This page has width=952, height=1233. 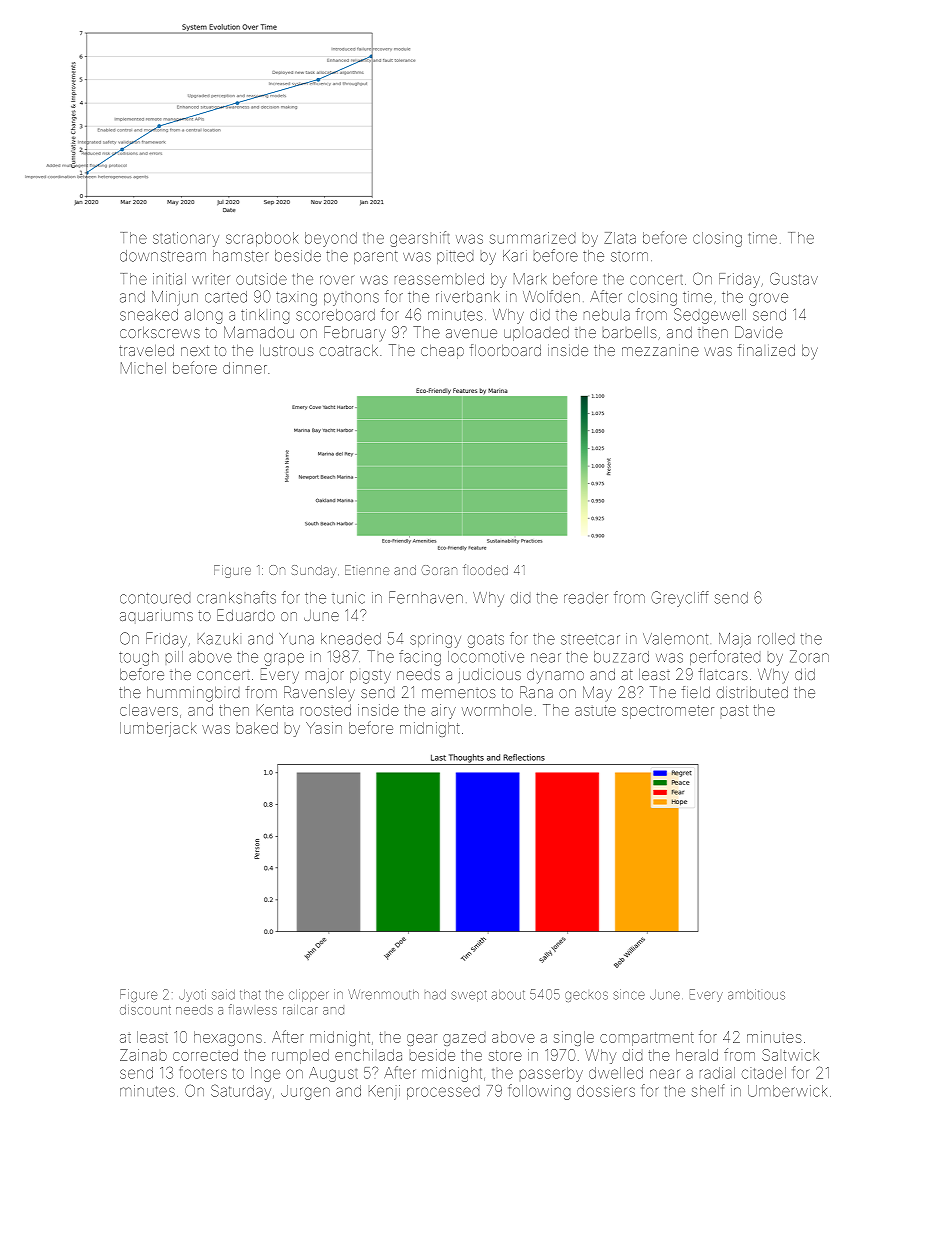 I want to click on Greycliff, so click(x=679, y=599).
